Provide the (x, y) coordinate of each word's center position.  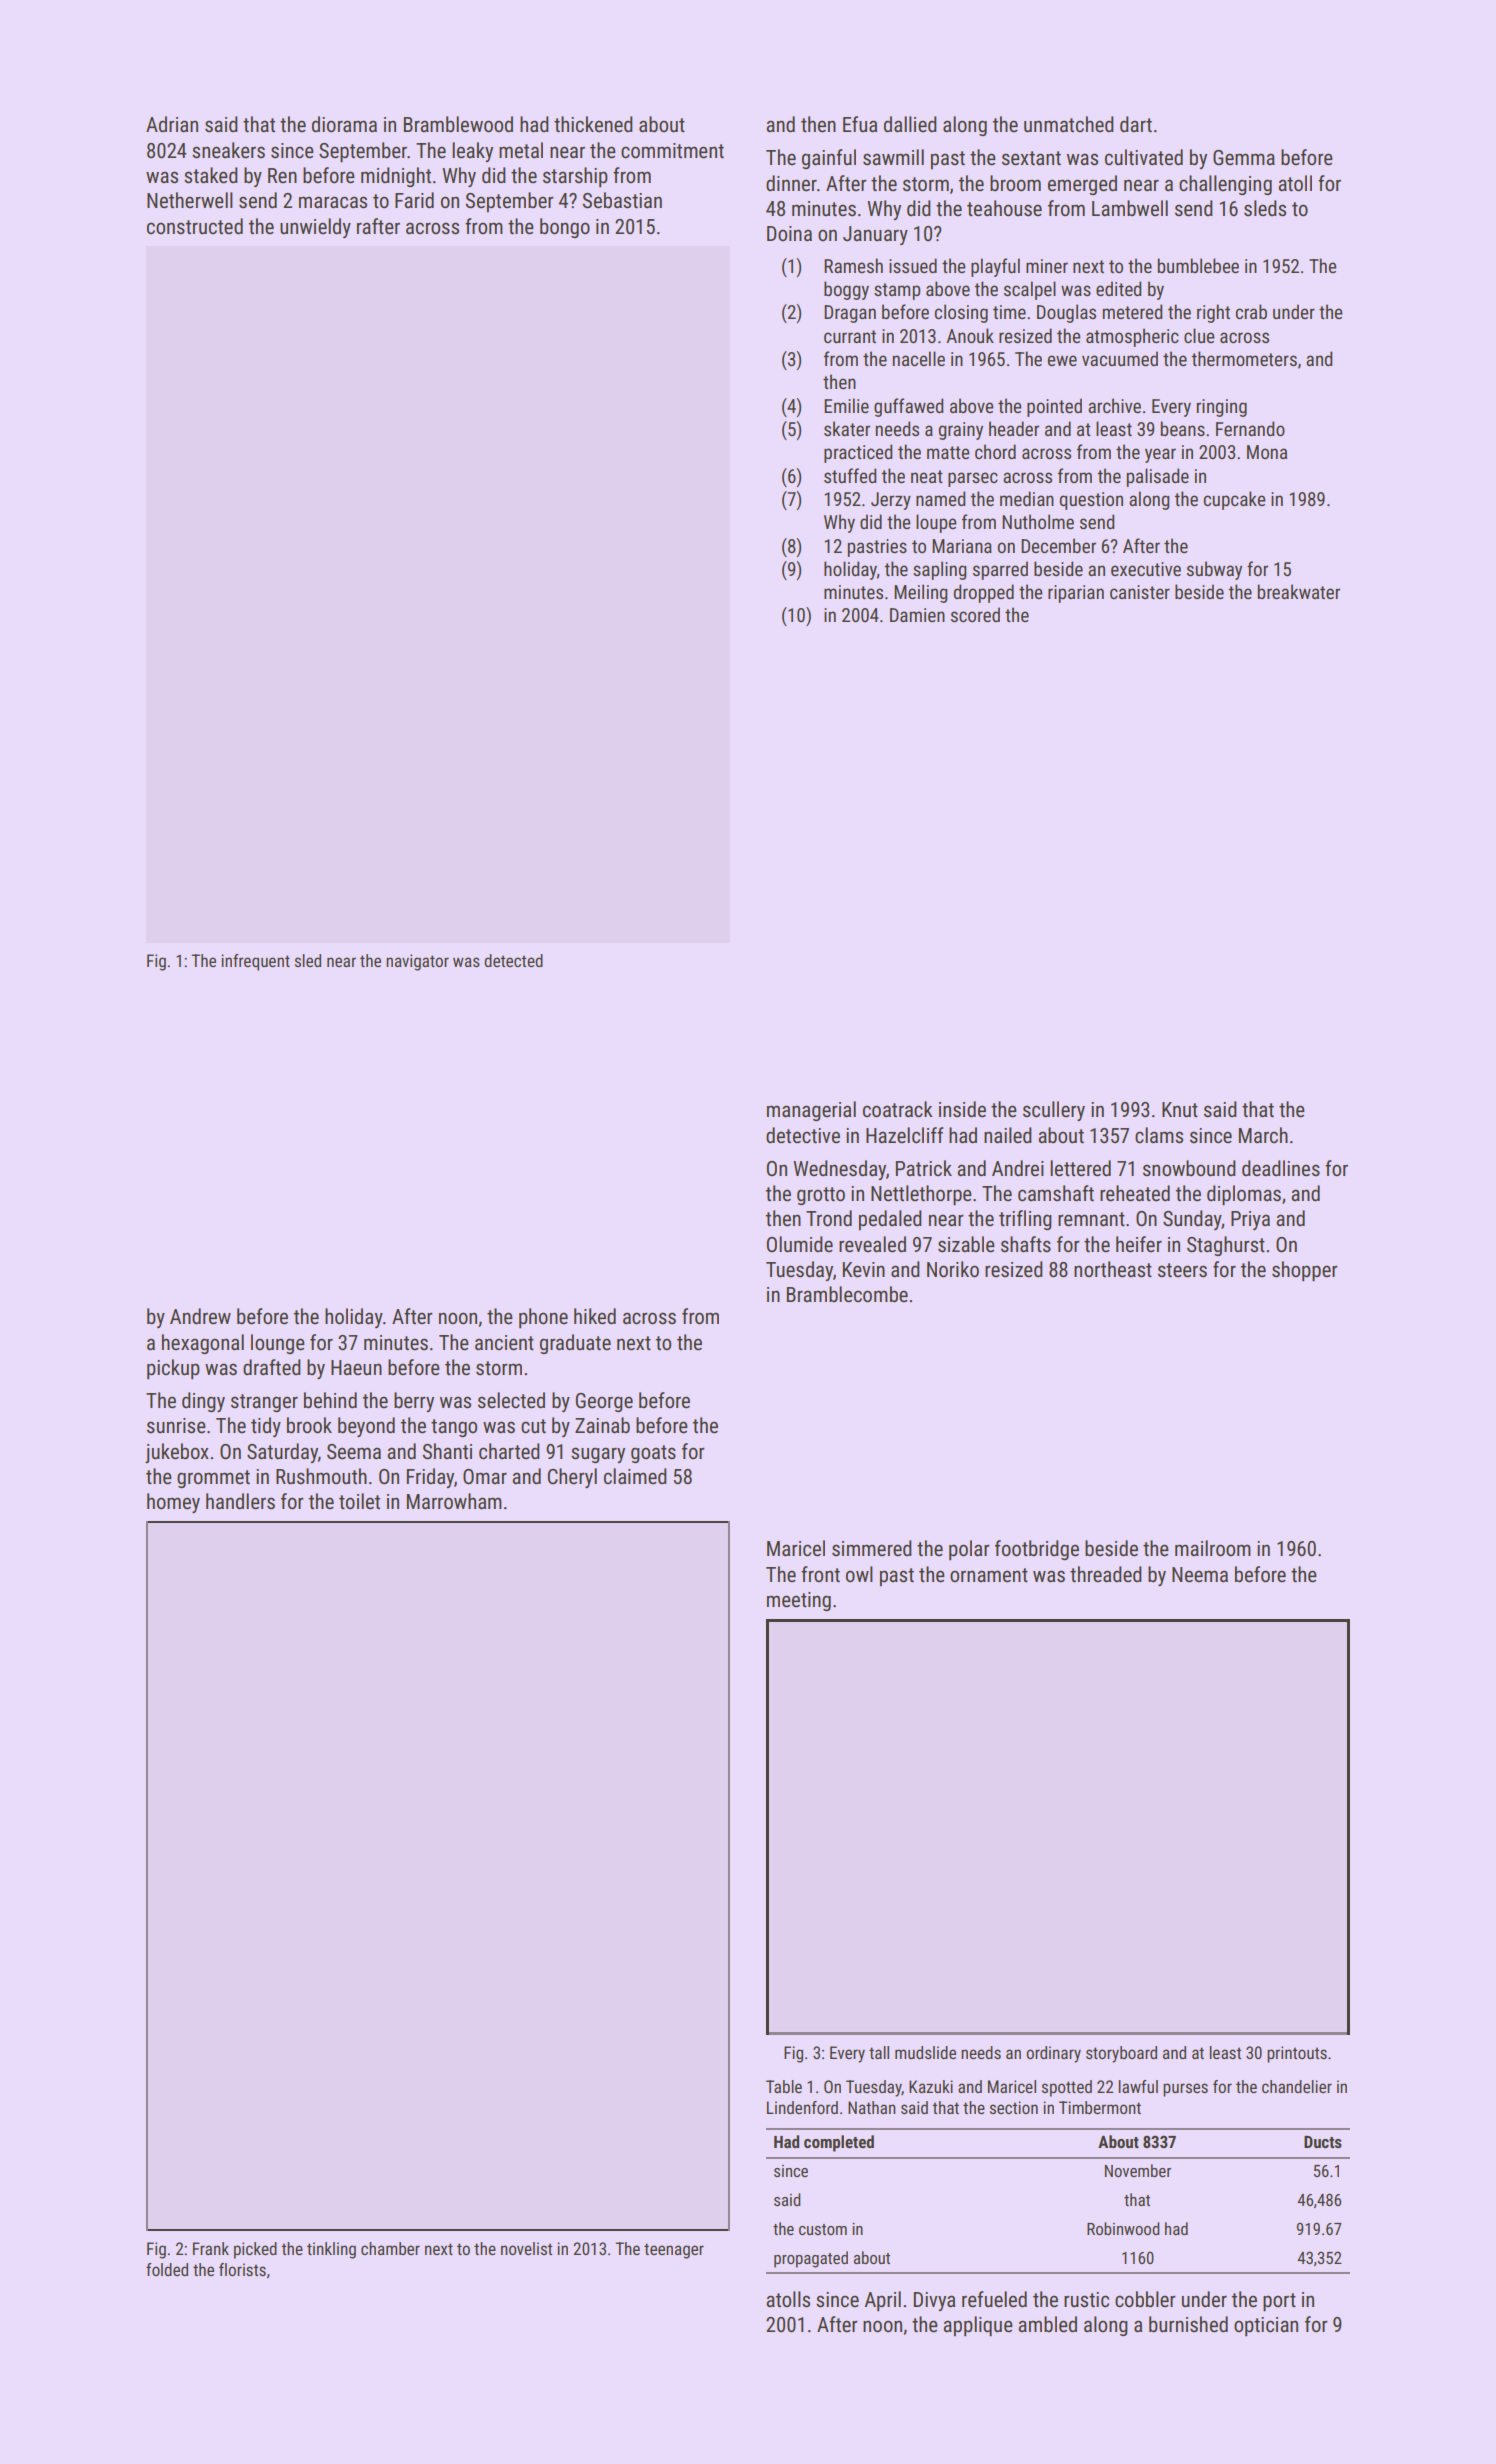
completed (839, 2143)
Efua (860, 124)
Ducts (1323, 2142)
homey (173, 1503)
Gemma (1244, 158)
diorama (344, 124)
